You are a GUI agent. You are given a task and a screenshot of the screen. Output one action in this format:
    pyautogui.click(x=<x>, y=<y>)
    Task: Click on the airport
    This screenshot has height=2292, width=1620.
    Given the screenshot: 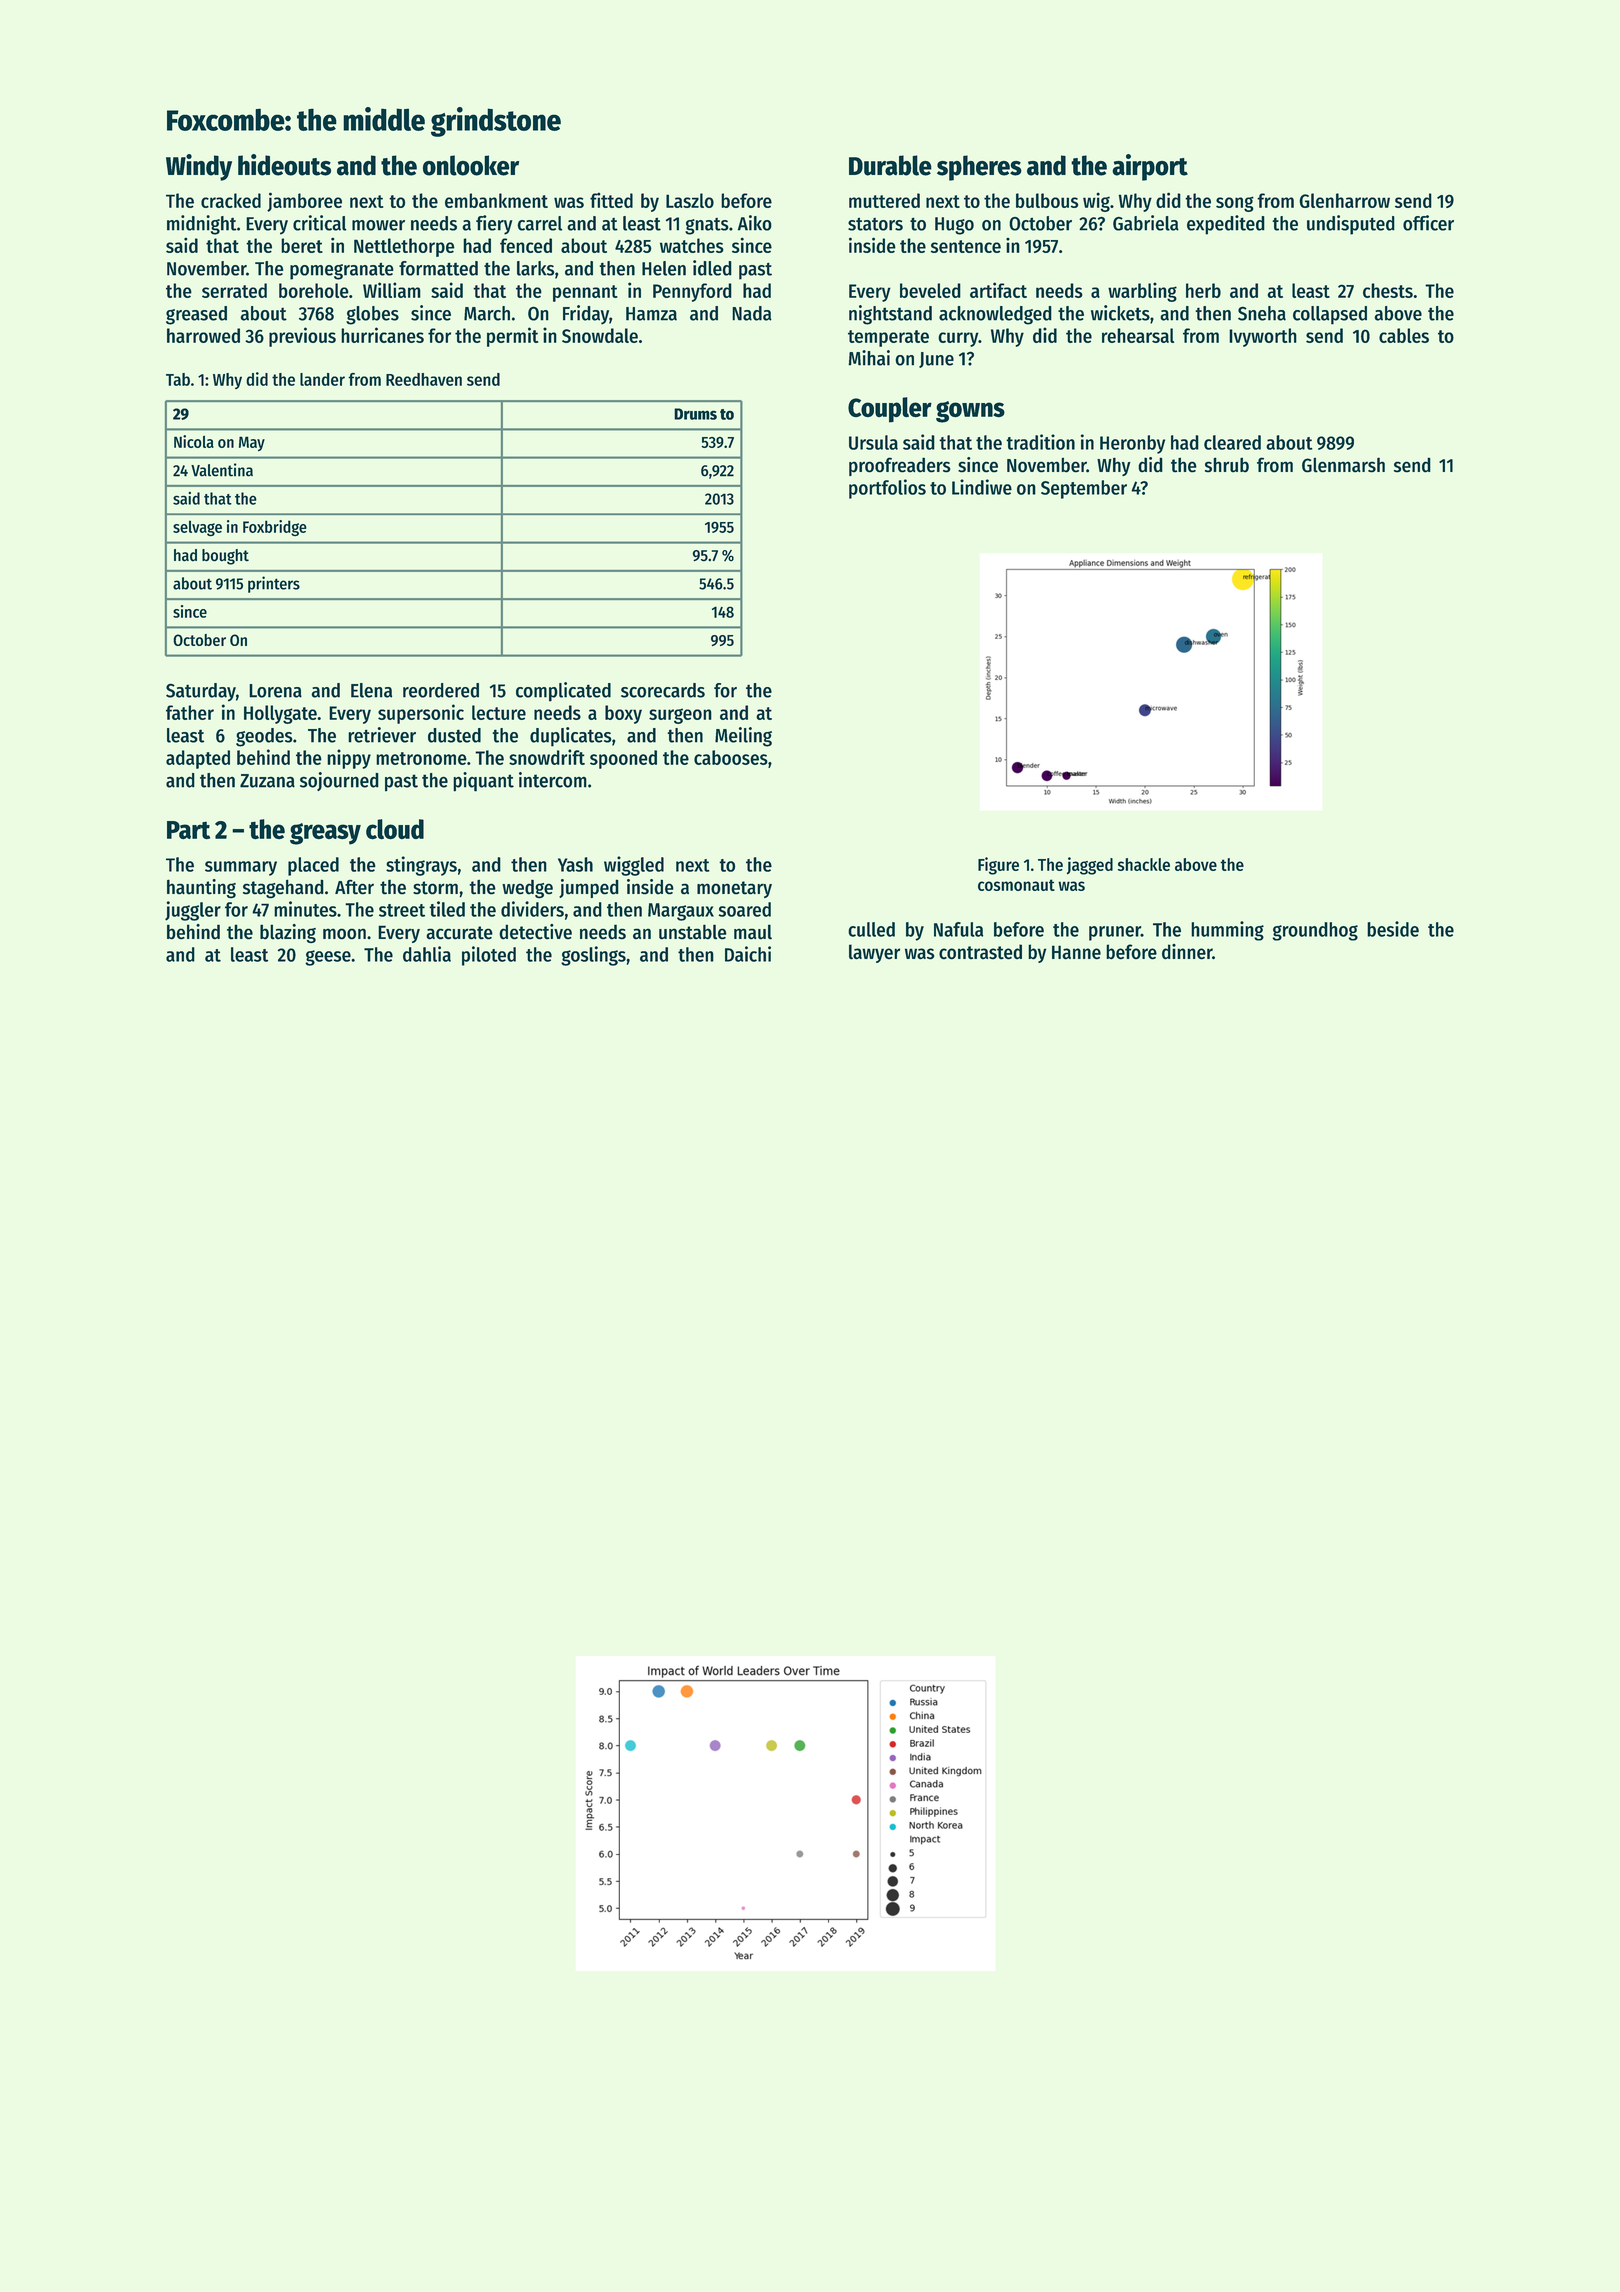 What is the action you would take?
    pyautogui.click(x=1150, y=167)
